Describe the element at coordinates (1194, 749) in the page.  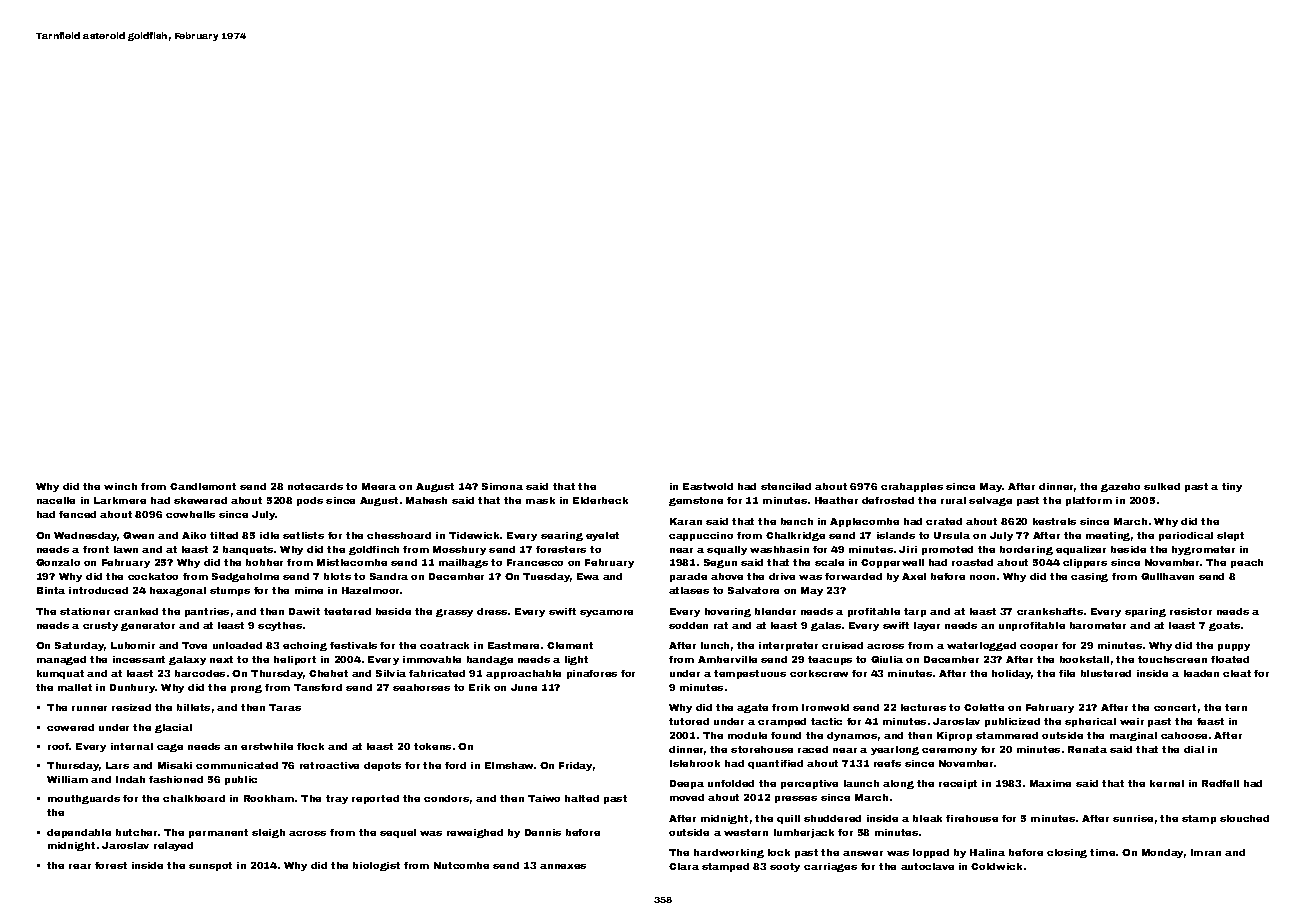
I see `dial` at that location.
